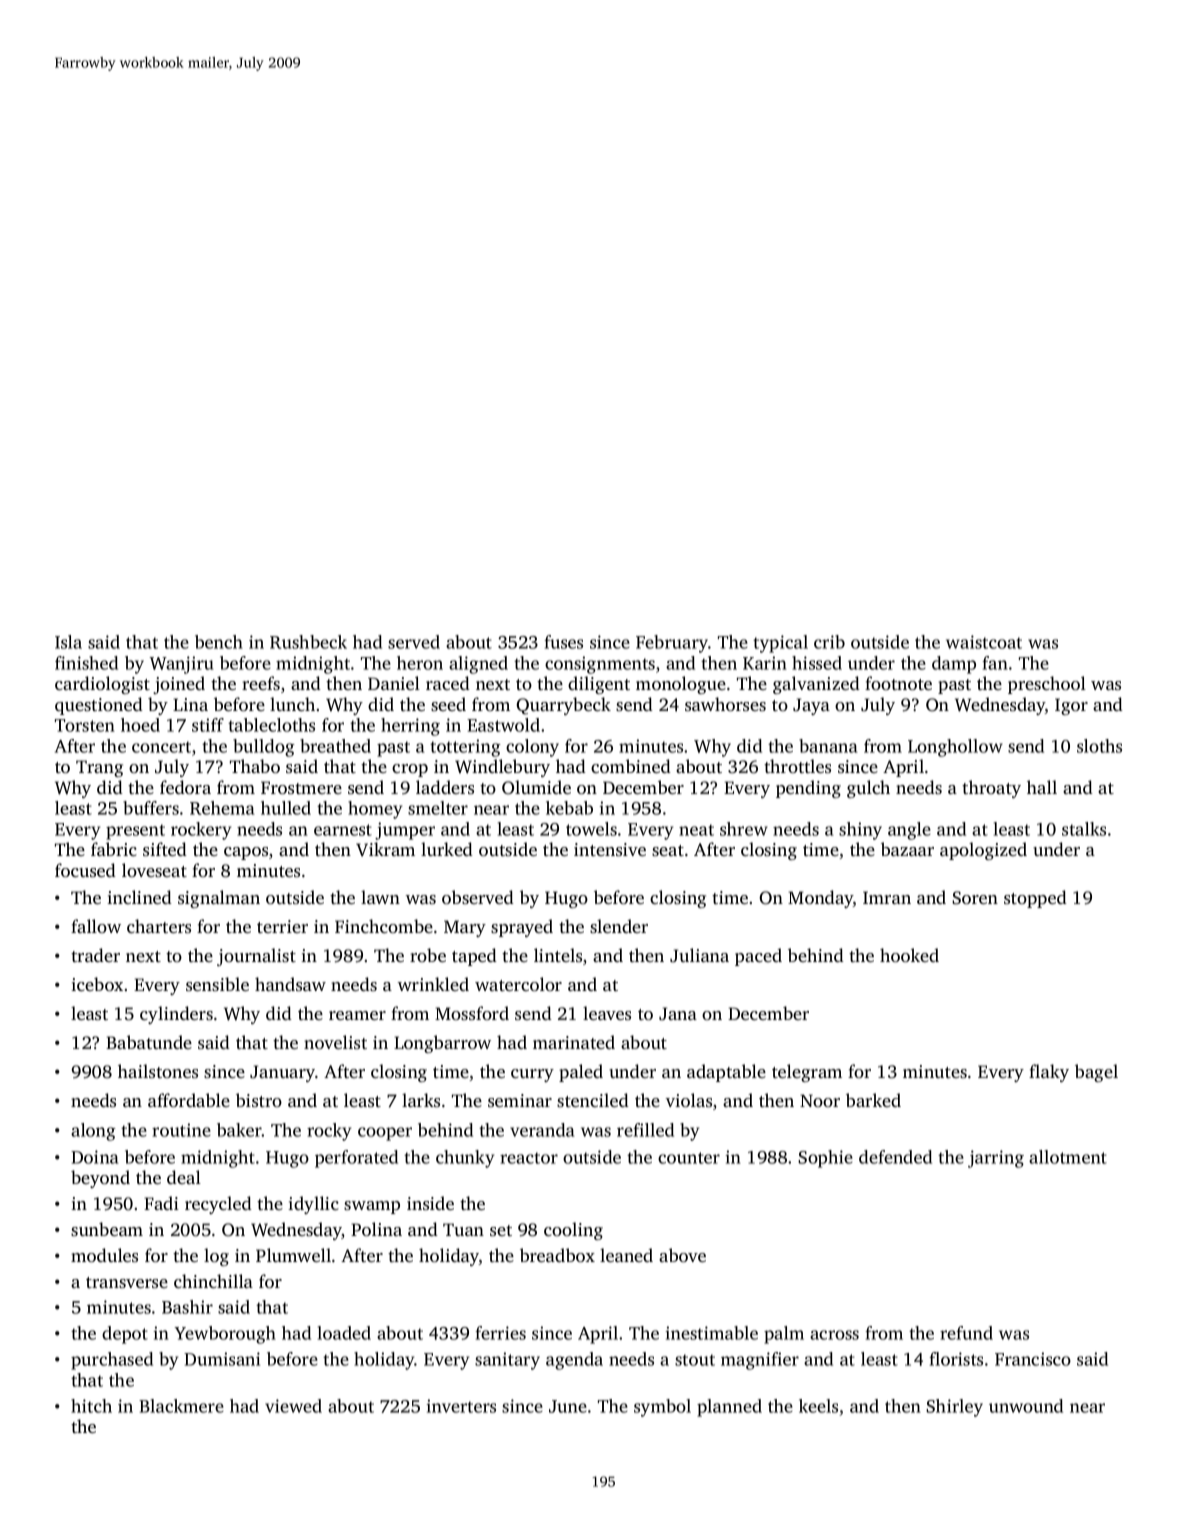 This screenshot has width=1183, height=1531. I want to click on purchased, so click(112, 1361).
